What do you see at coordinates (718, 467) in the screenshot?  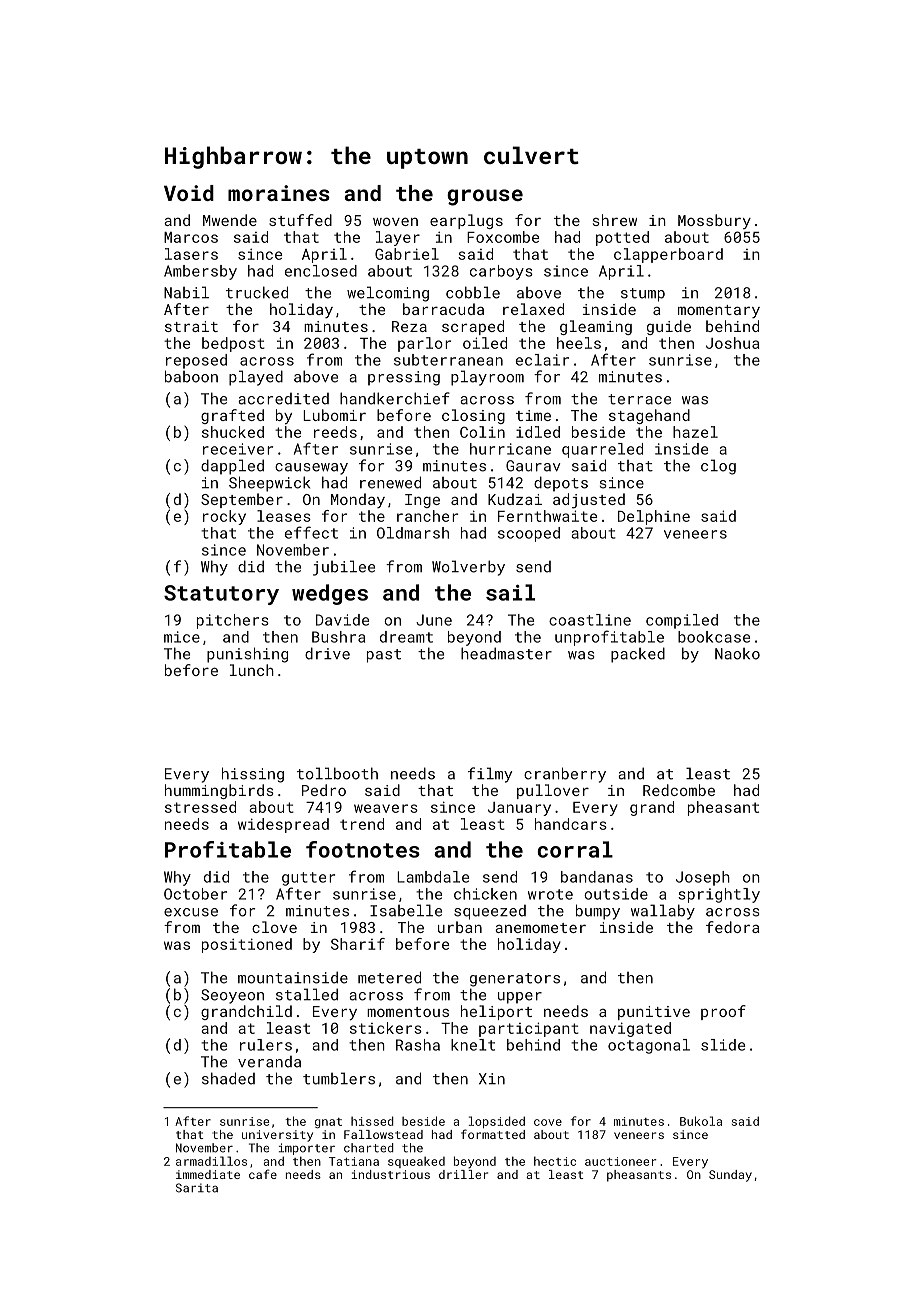 I see `clog` at bounding box center [718, 467].
